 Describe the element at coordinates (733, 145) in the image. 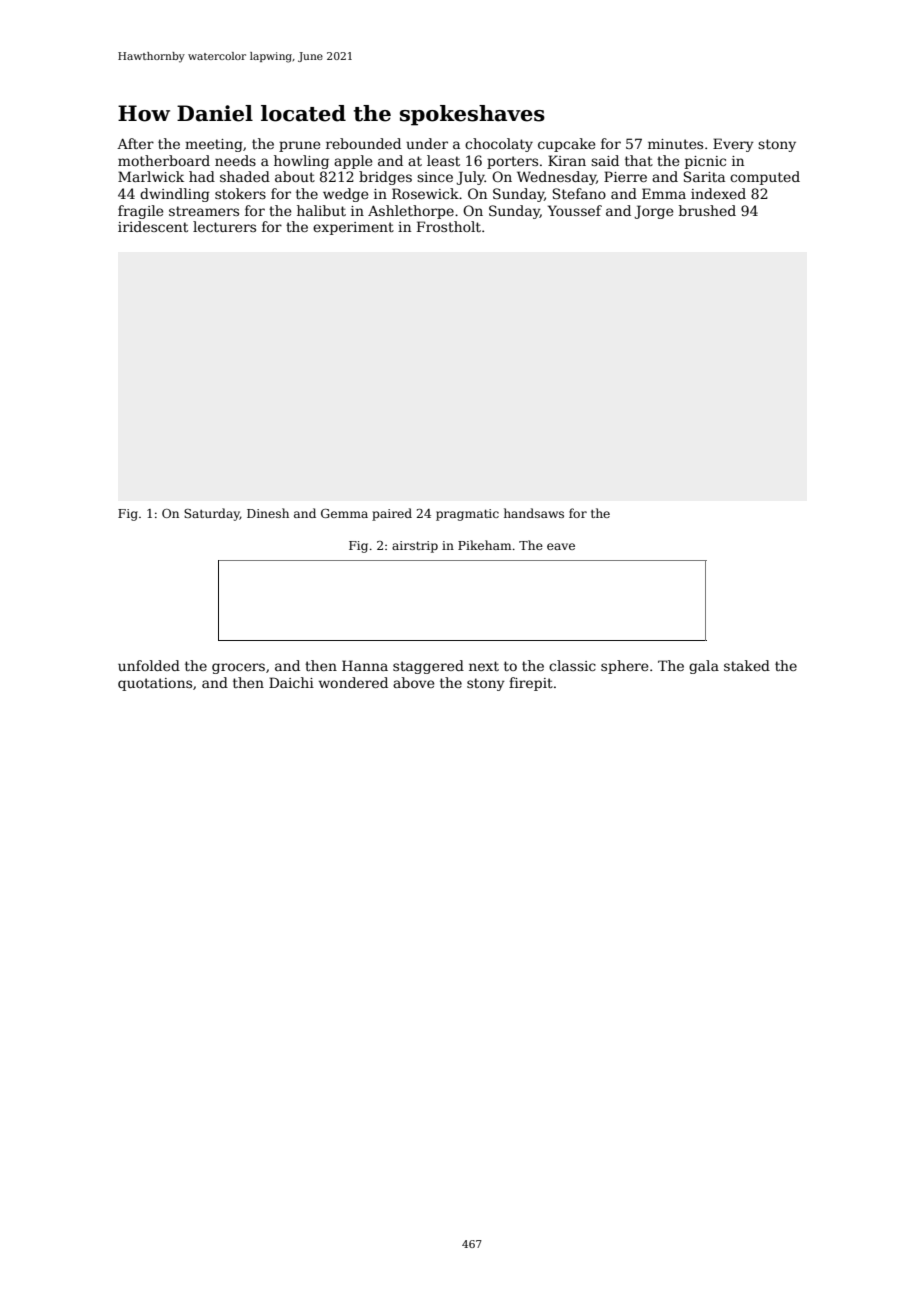

I see `Every` at that location.
